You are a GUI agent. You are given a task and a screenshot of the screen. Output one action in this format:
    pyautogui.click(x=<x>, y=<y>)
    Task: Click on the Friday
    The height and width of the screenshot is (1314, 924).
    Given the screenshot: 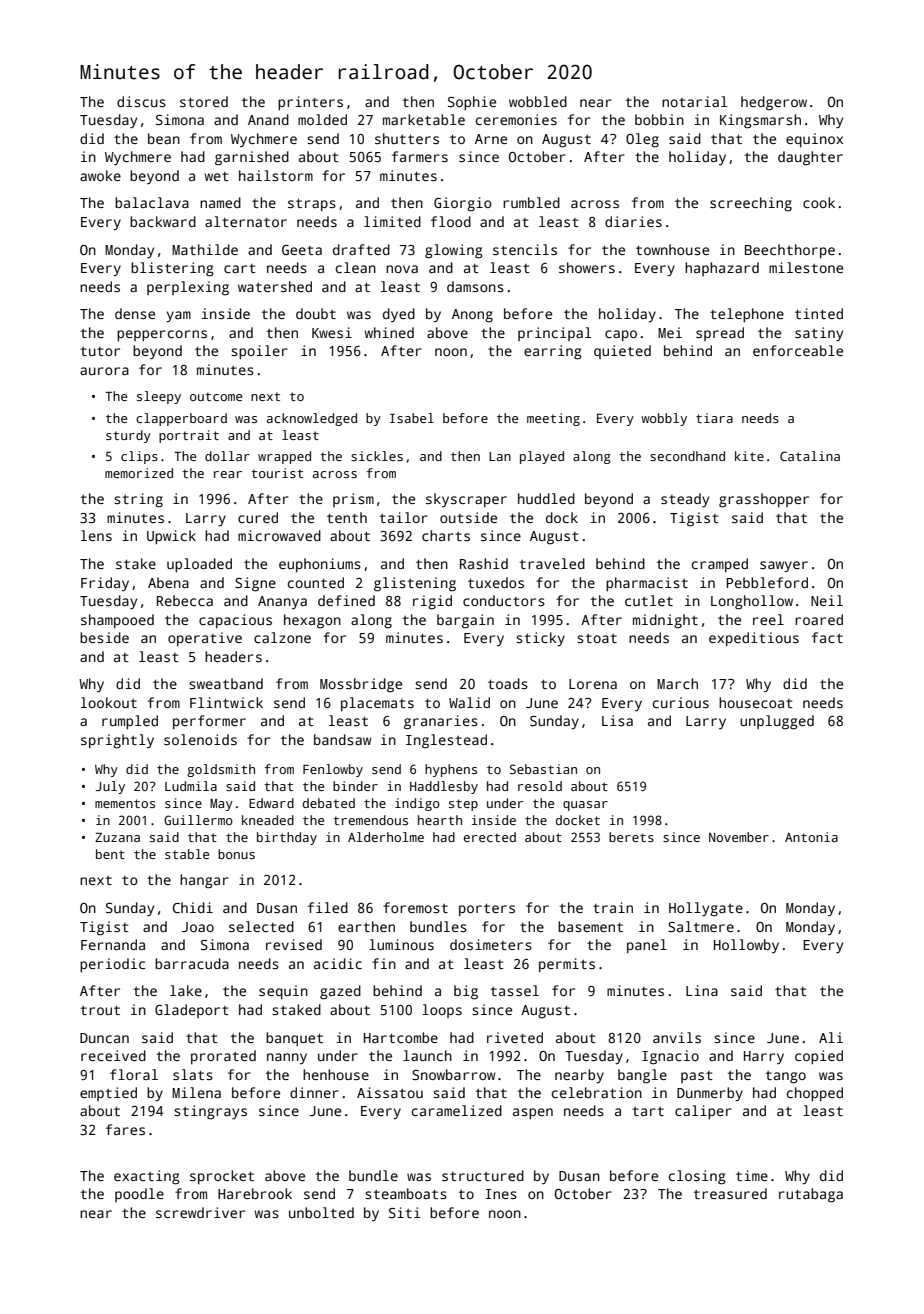 What is the action you would take?
    pyautogui.click(x=105, y=584)
